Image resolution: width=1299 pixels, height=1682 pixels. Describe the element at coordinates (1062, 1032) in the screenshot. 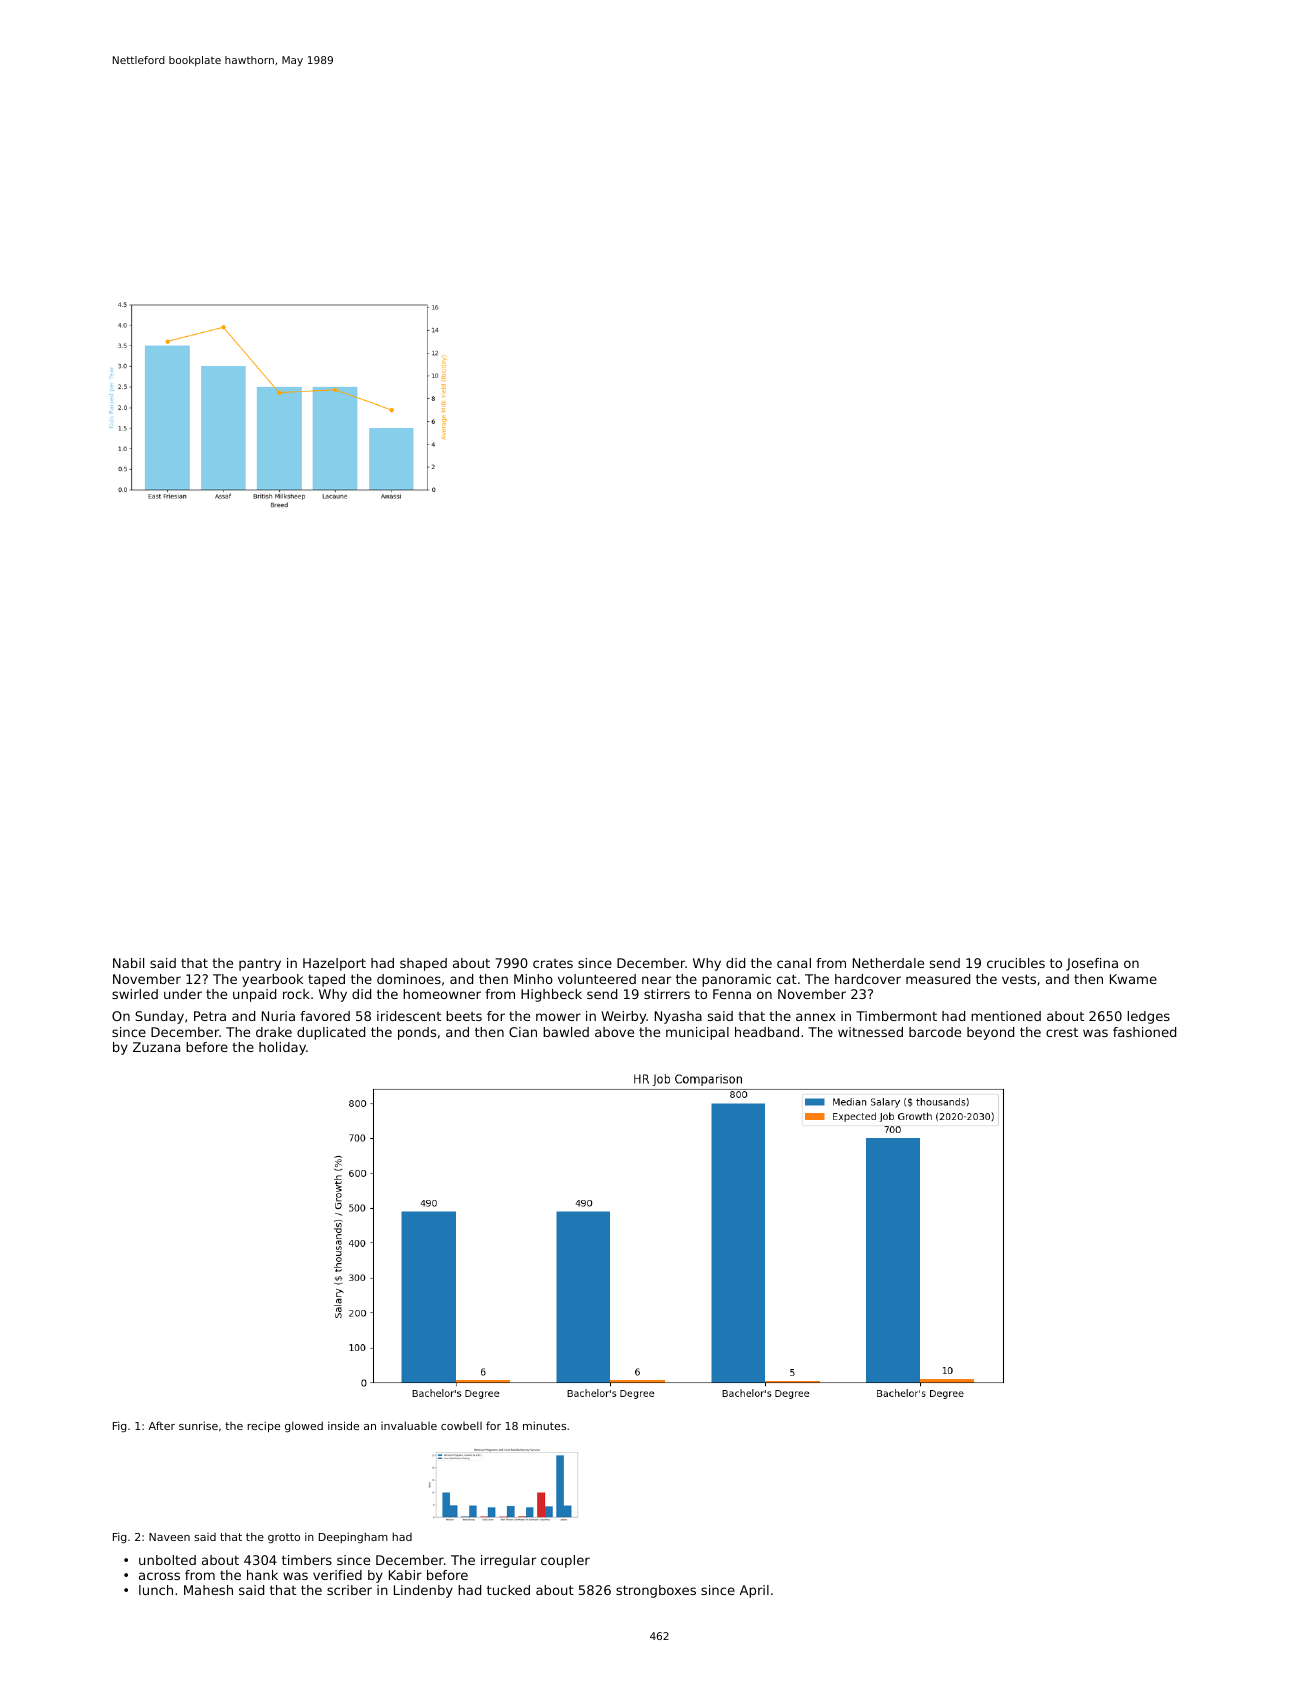

I see `crest` at that location.
